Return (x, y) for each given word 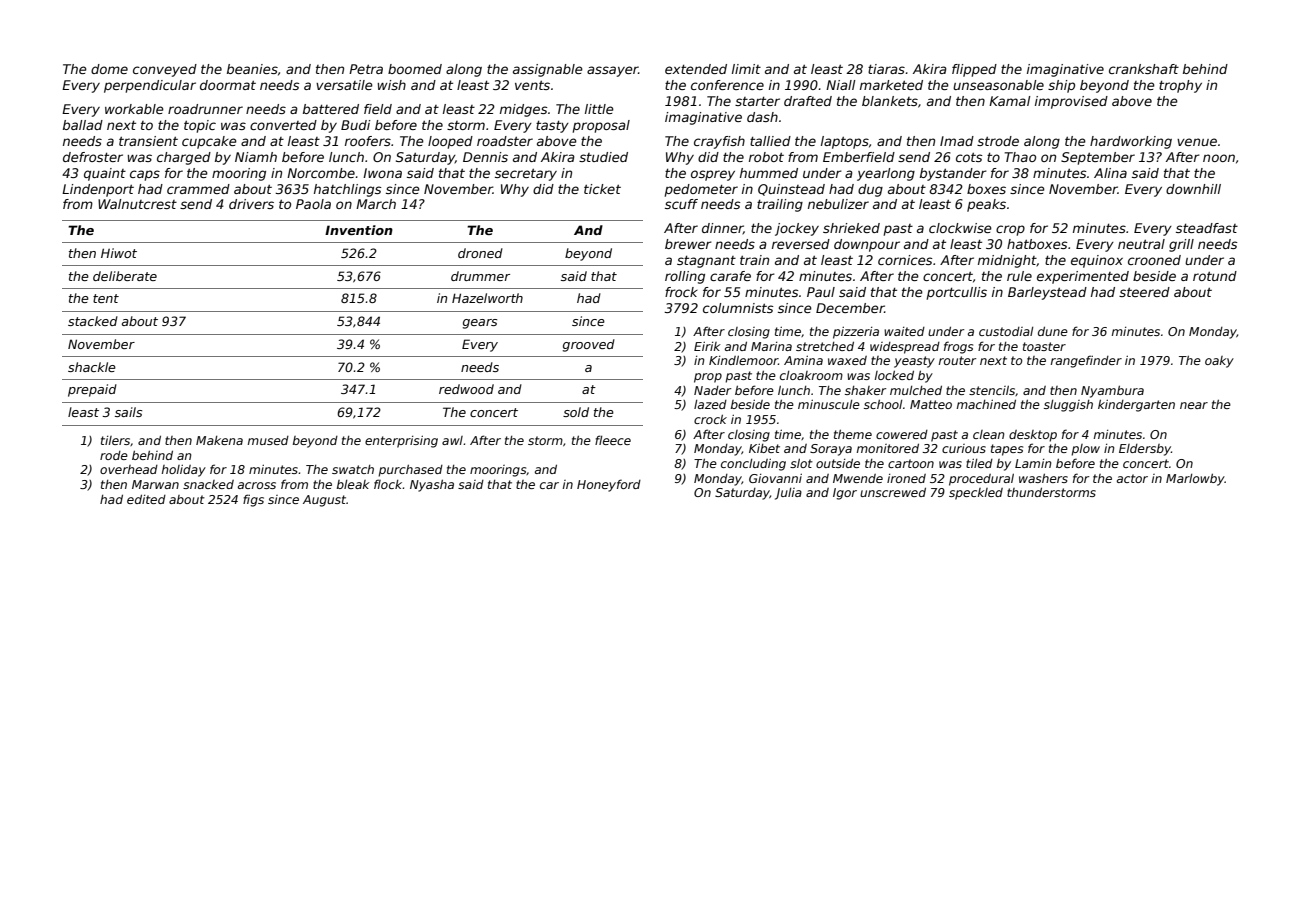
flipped (974, 70)
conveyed (165, 70)
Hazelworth (487, 298)
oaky (1219, 362)
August (324, 501)
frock (681, 292)
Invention (359, 230)
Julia (788, 494)
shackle (92, 367)
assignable (548, 70)
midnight (1007, 261)
